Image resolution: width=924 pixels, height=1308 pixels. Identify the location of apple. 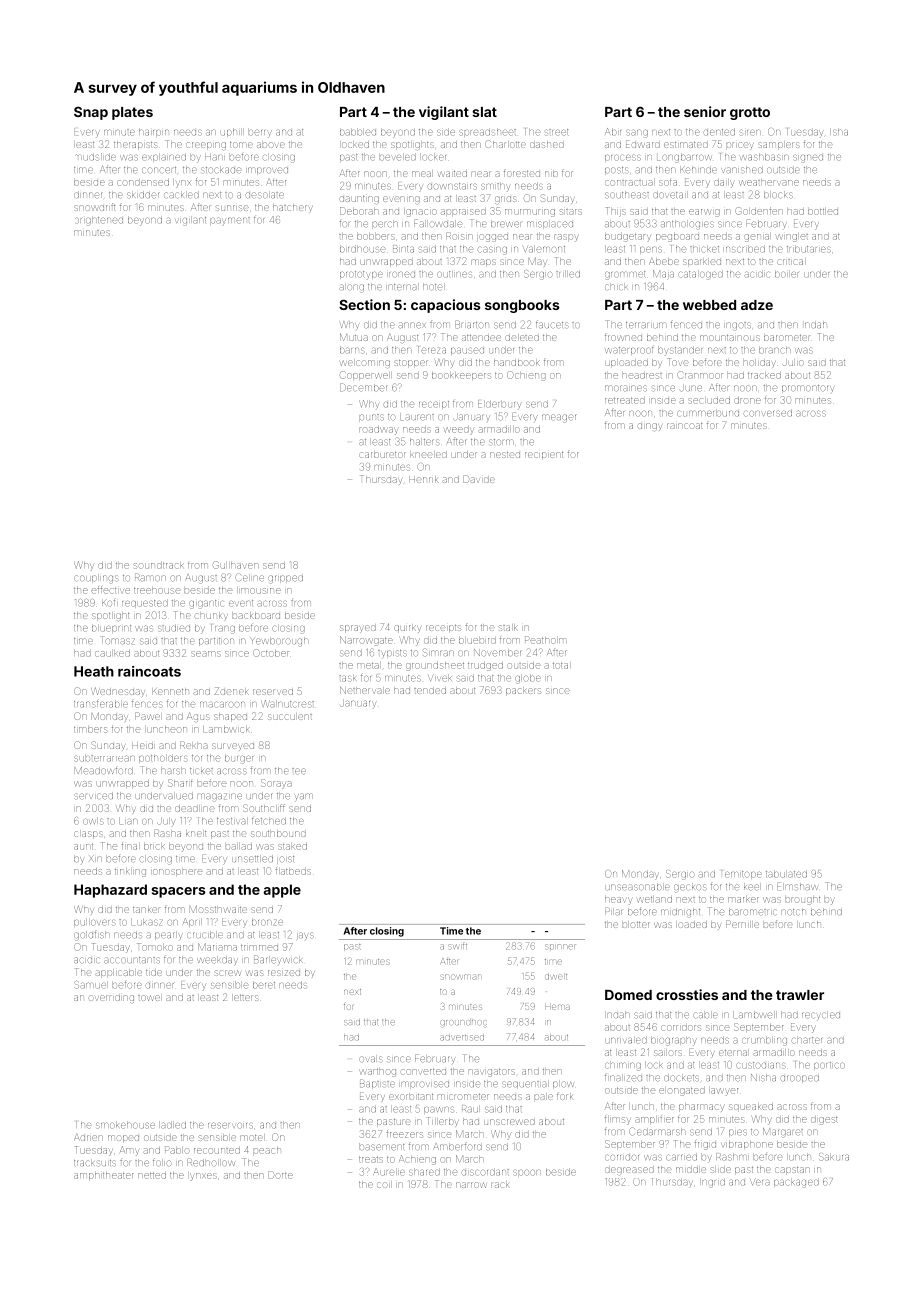
(282, 891).
